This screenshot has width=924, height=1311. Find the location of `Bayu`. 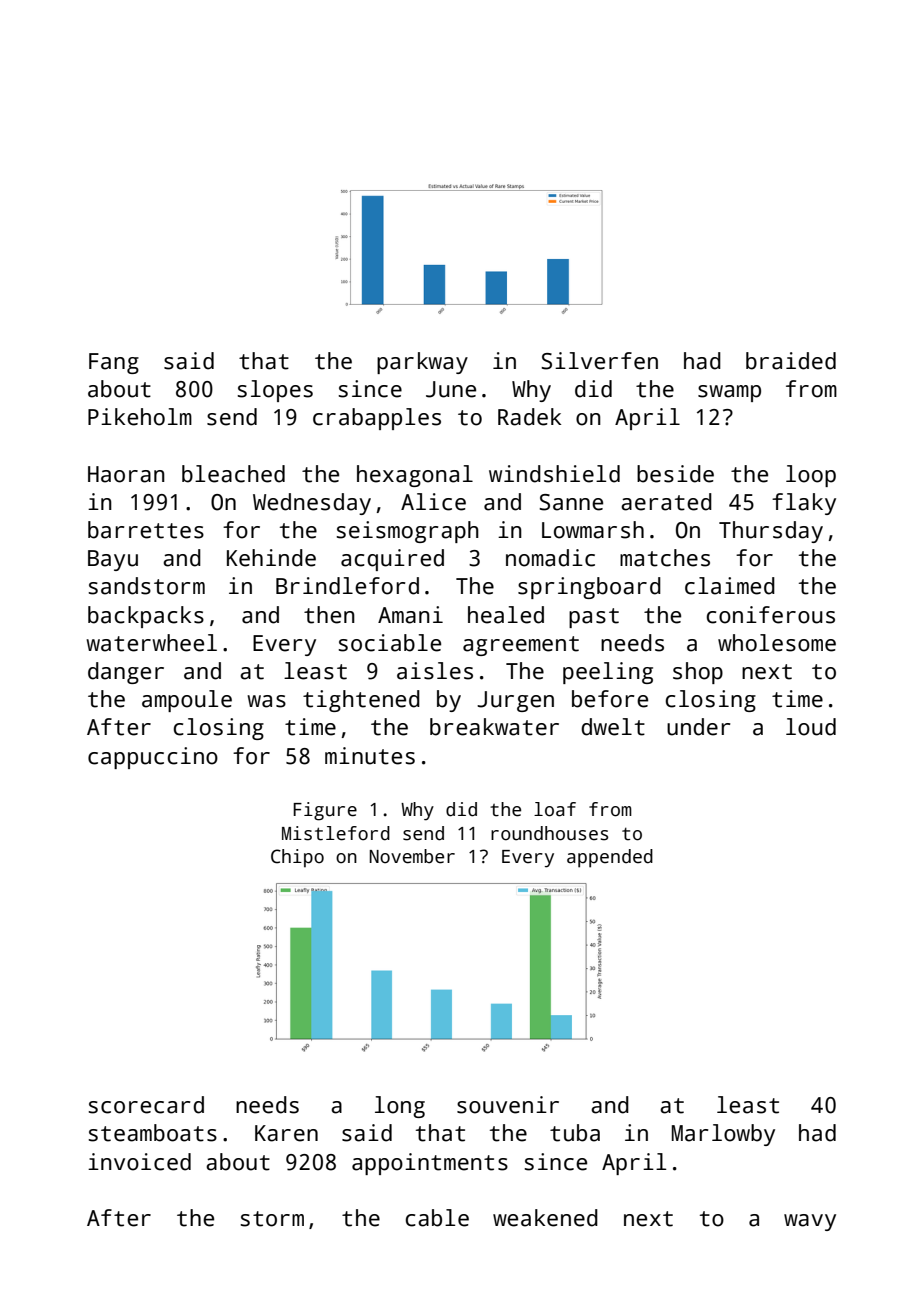

Bayu is located at coordinates (113, 560).
